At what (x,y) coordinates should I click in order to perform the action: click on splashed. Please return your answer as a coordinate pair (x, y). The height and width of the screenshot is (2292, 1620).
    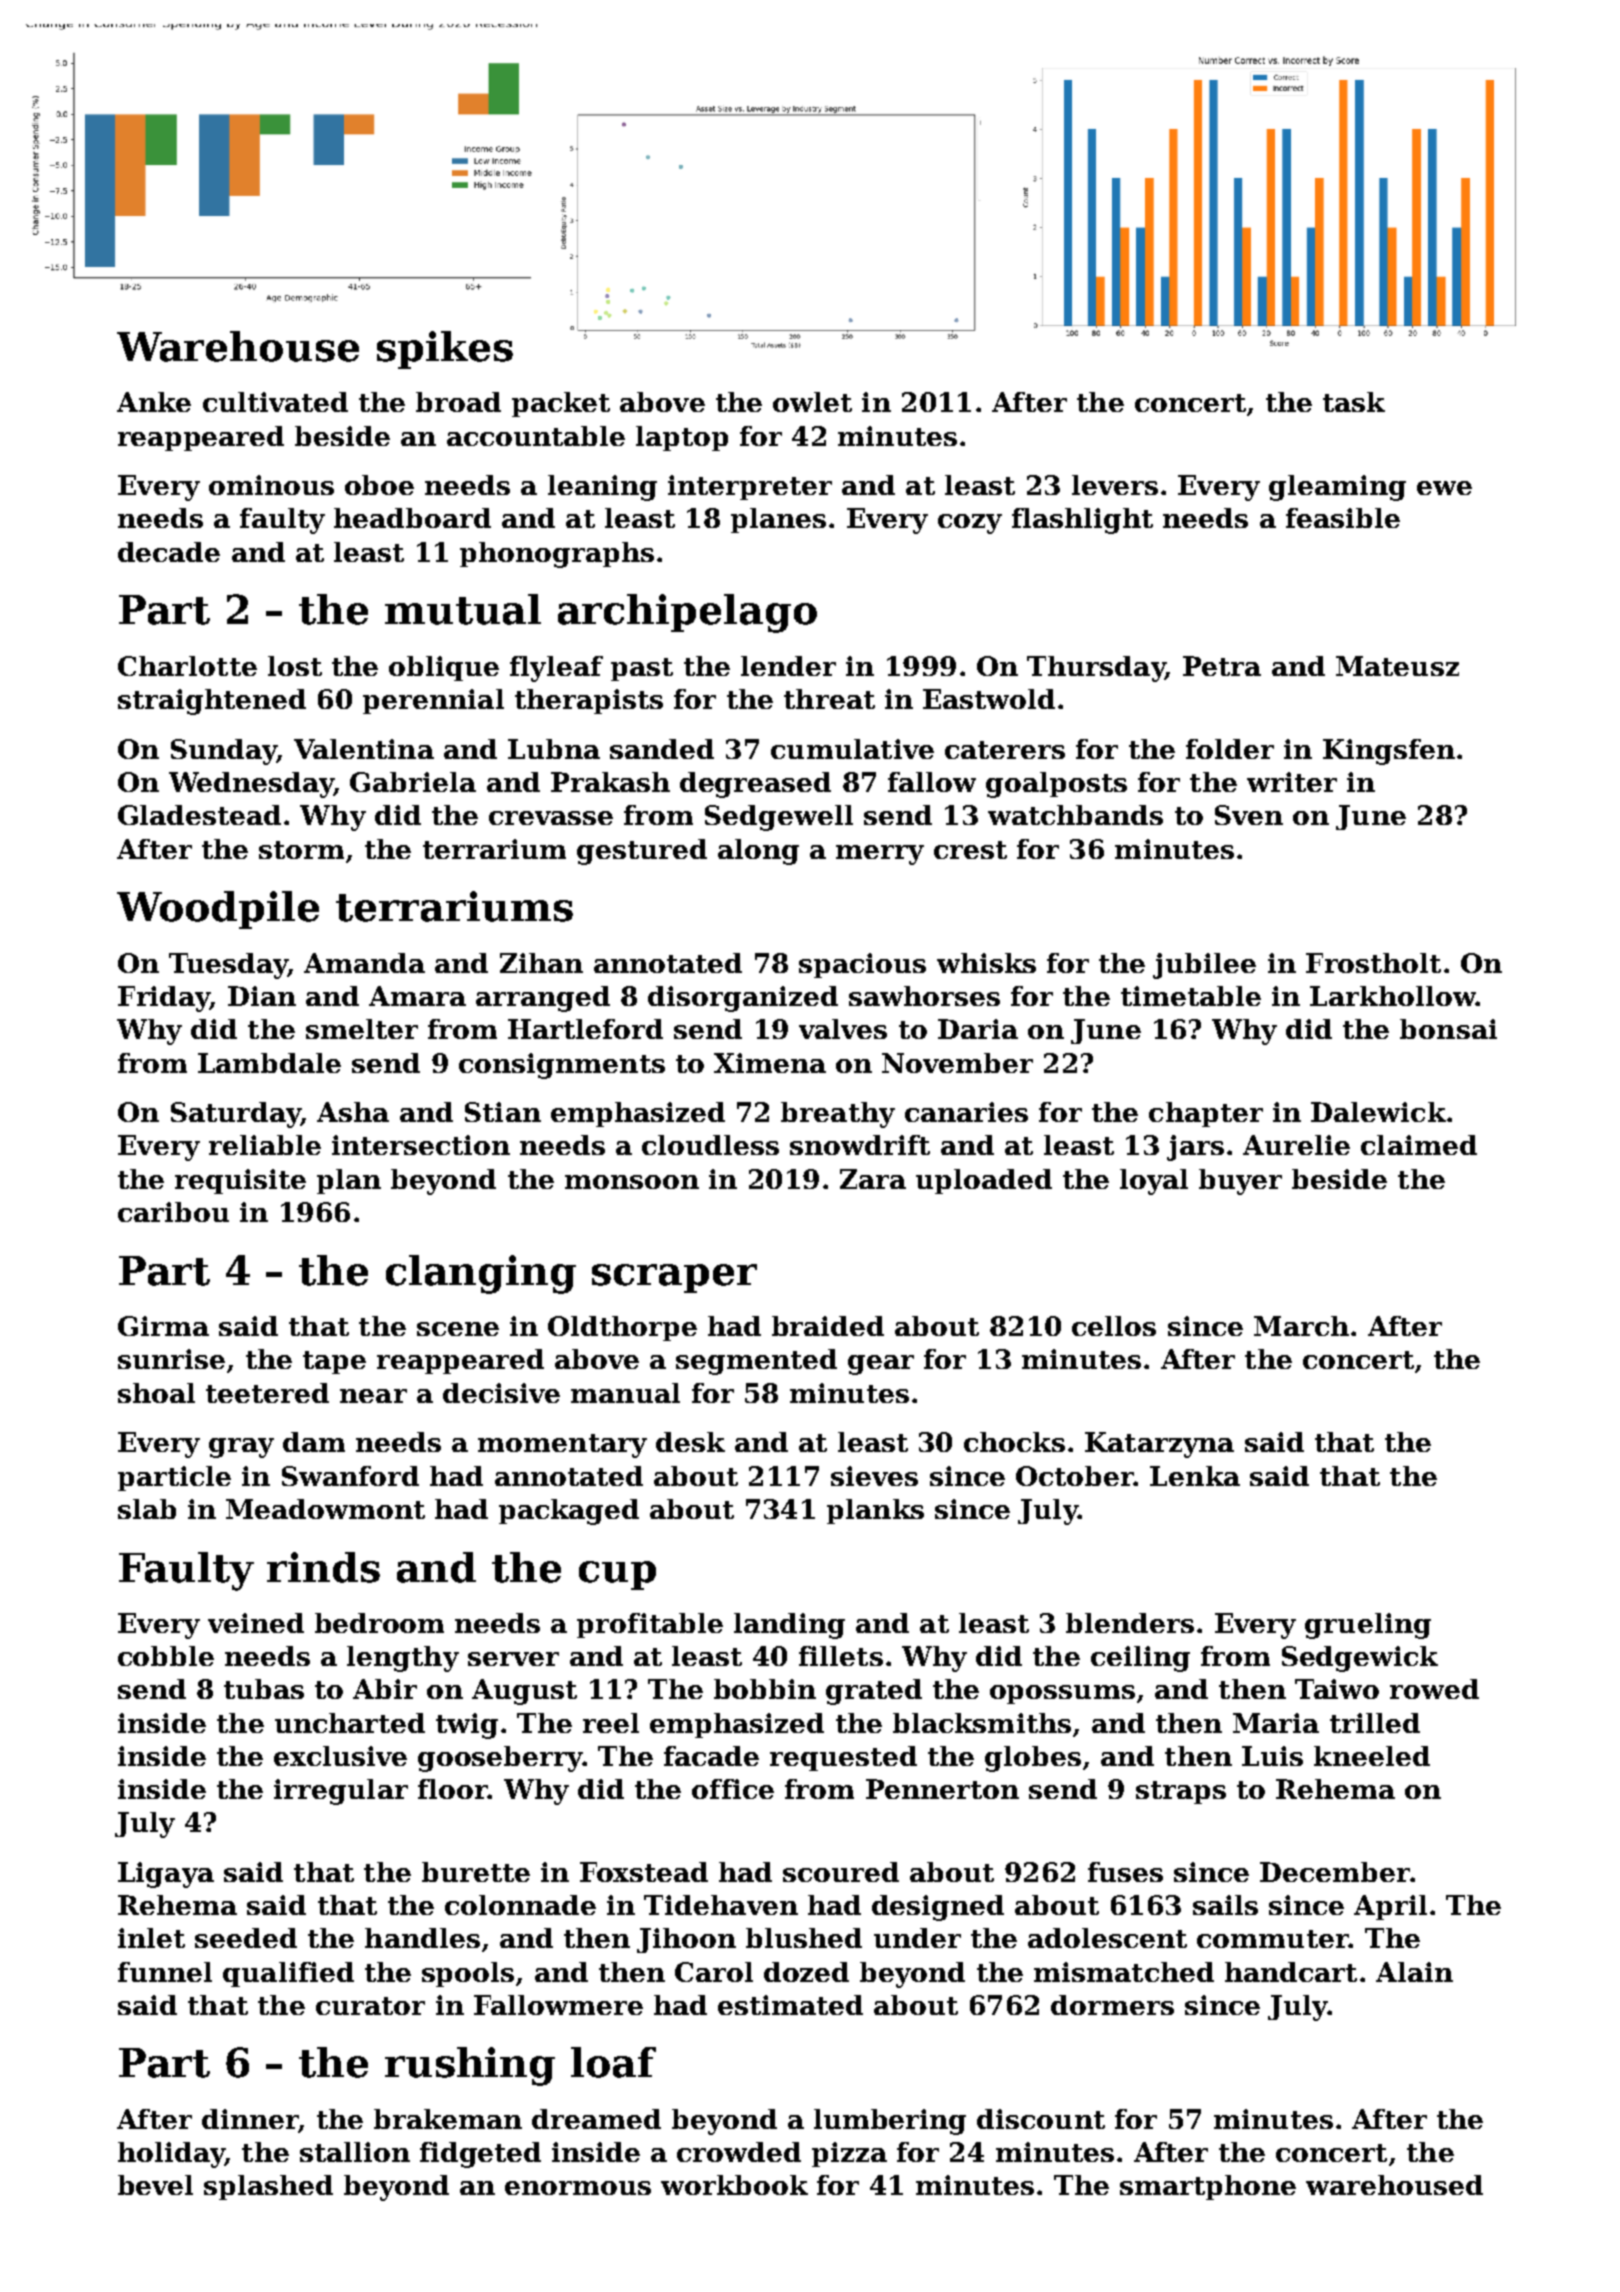
    Looking at the image, I should click on (268, 2187).
